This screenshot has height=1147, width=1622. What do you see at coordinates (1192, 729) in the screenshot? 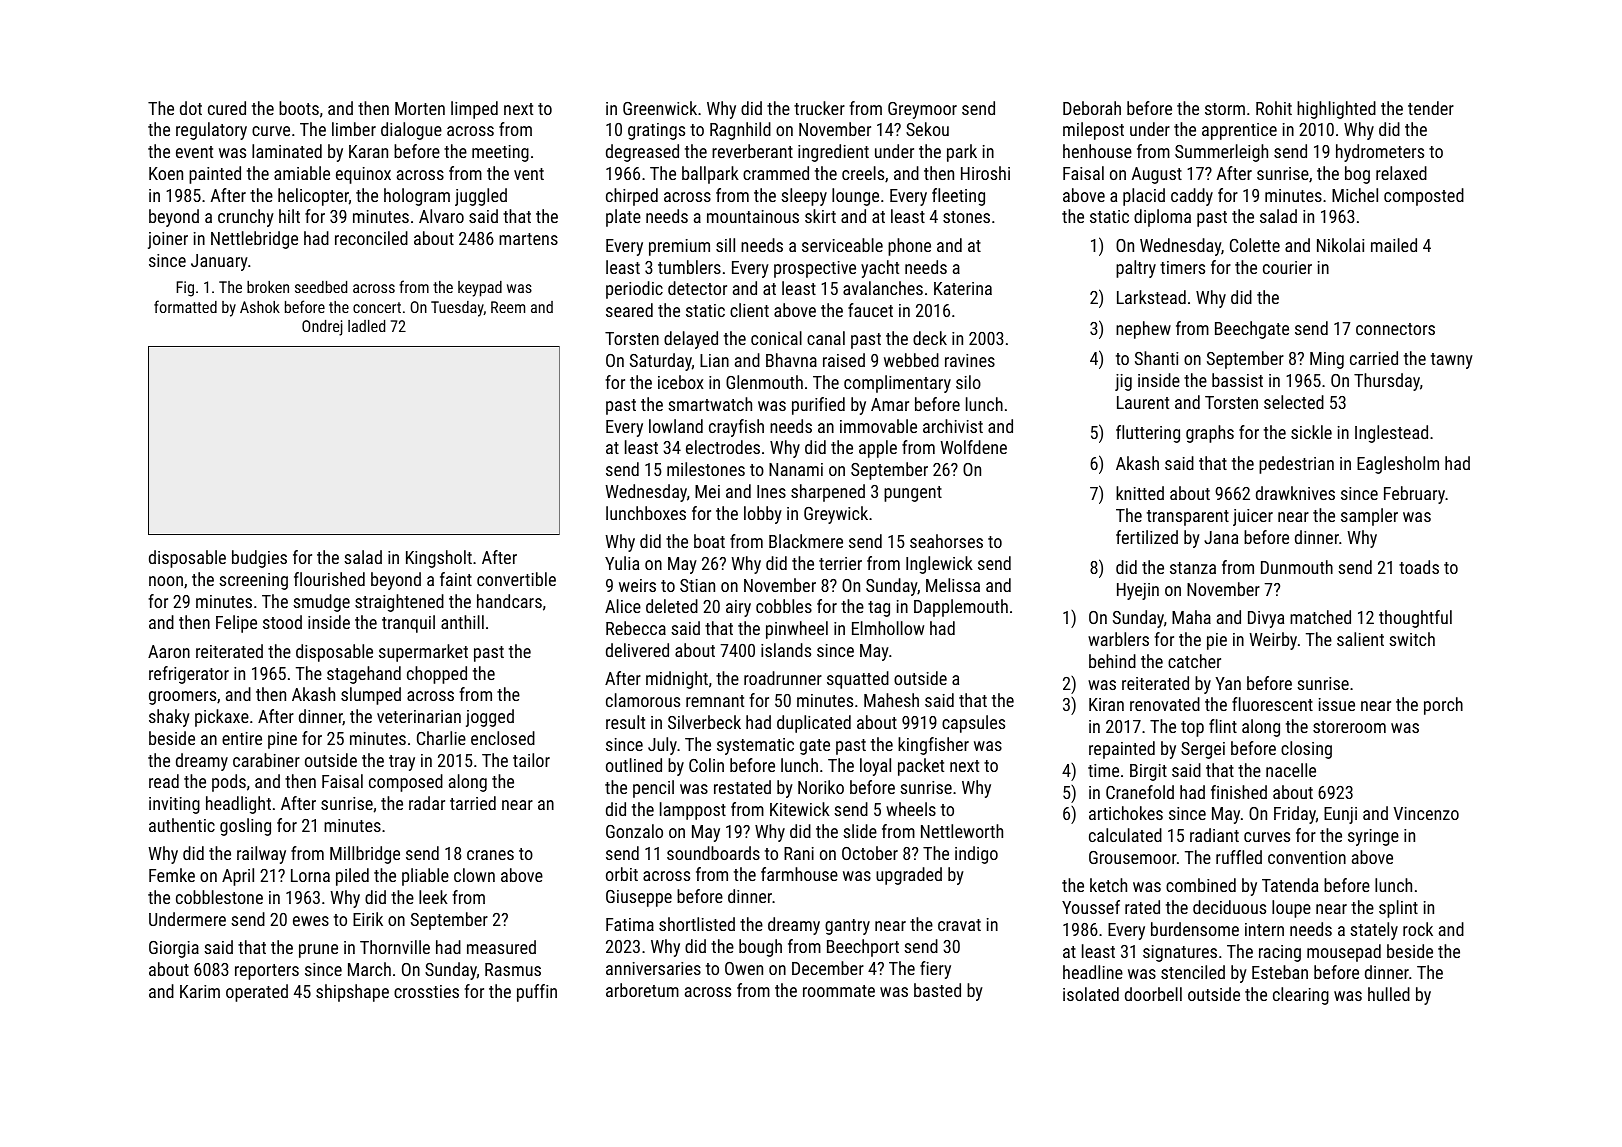
I see `top` at bounding box center [1192, 729].
